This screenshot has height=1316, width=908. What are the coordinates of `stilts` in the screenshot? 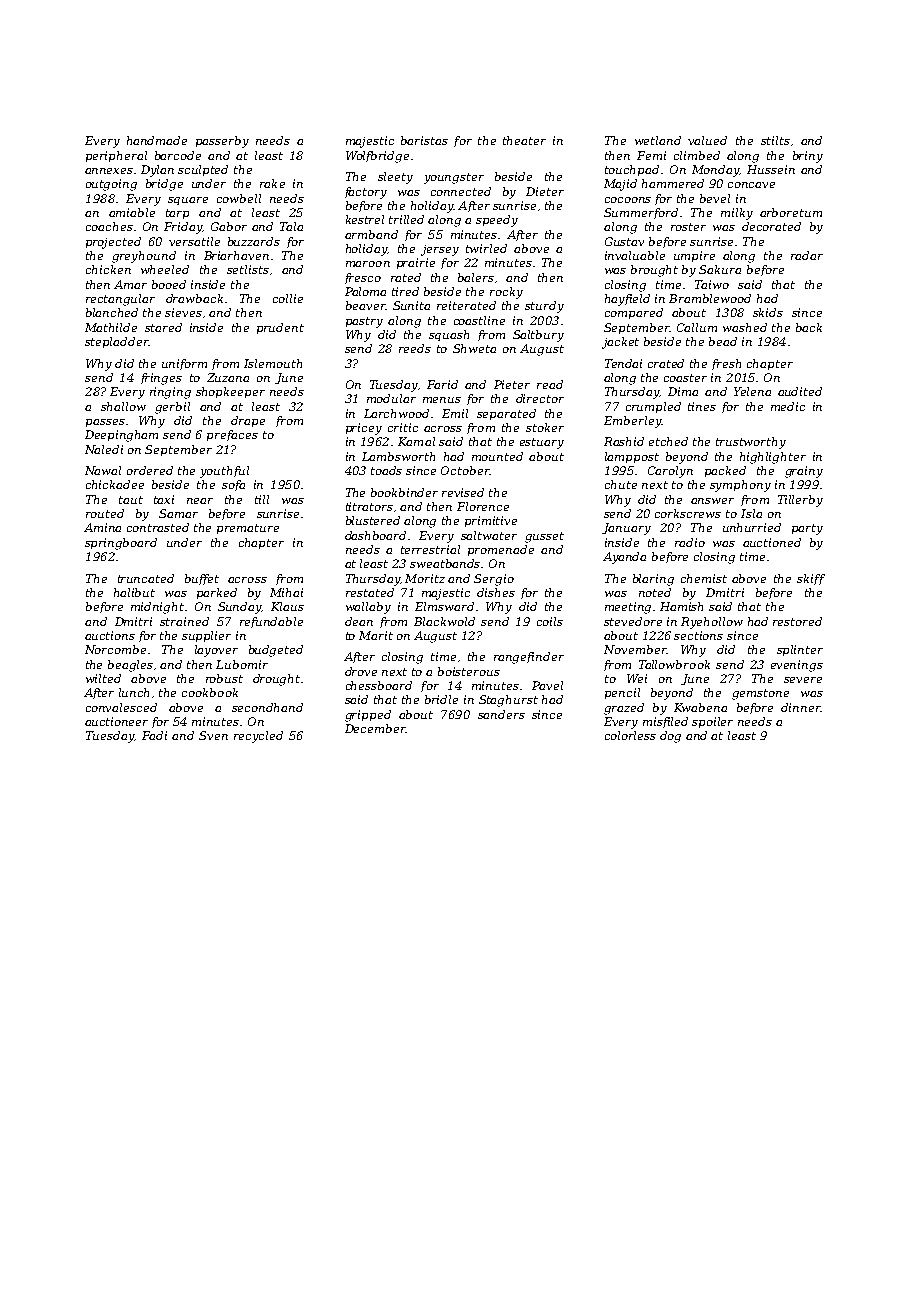 It's located at (775, 140).
